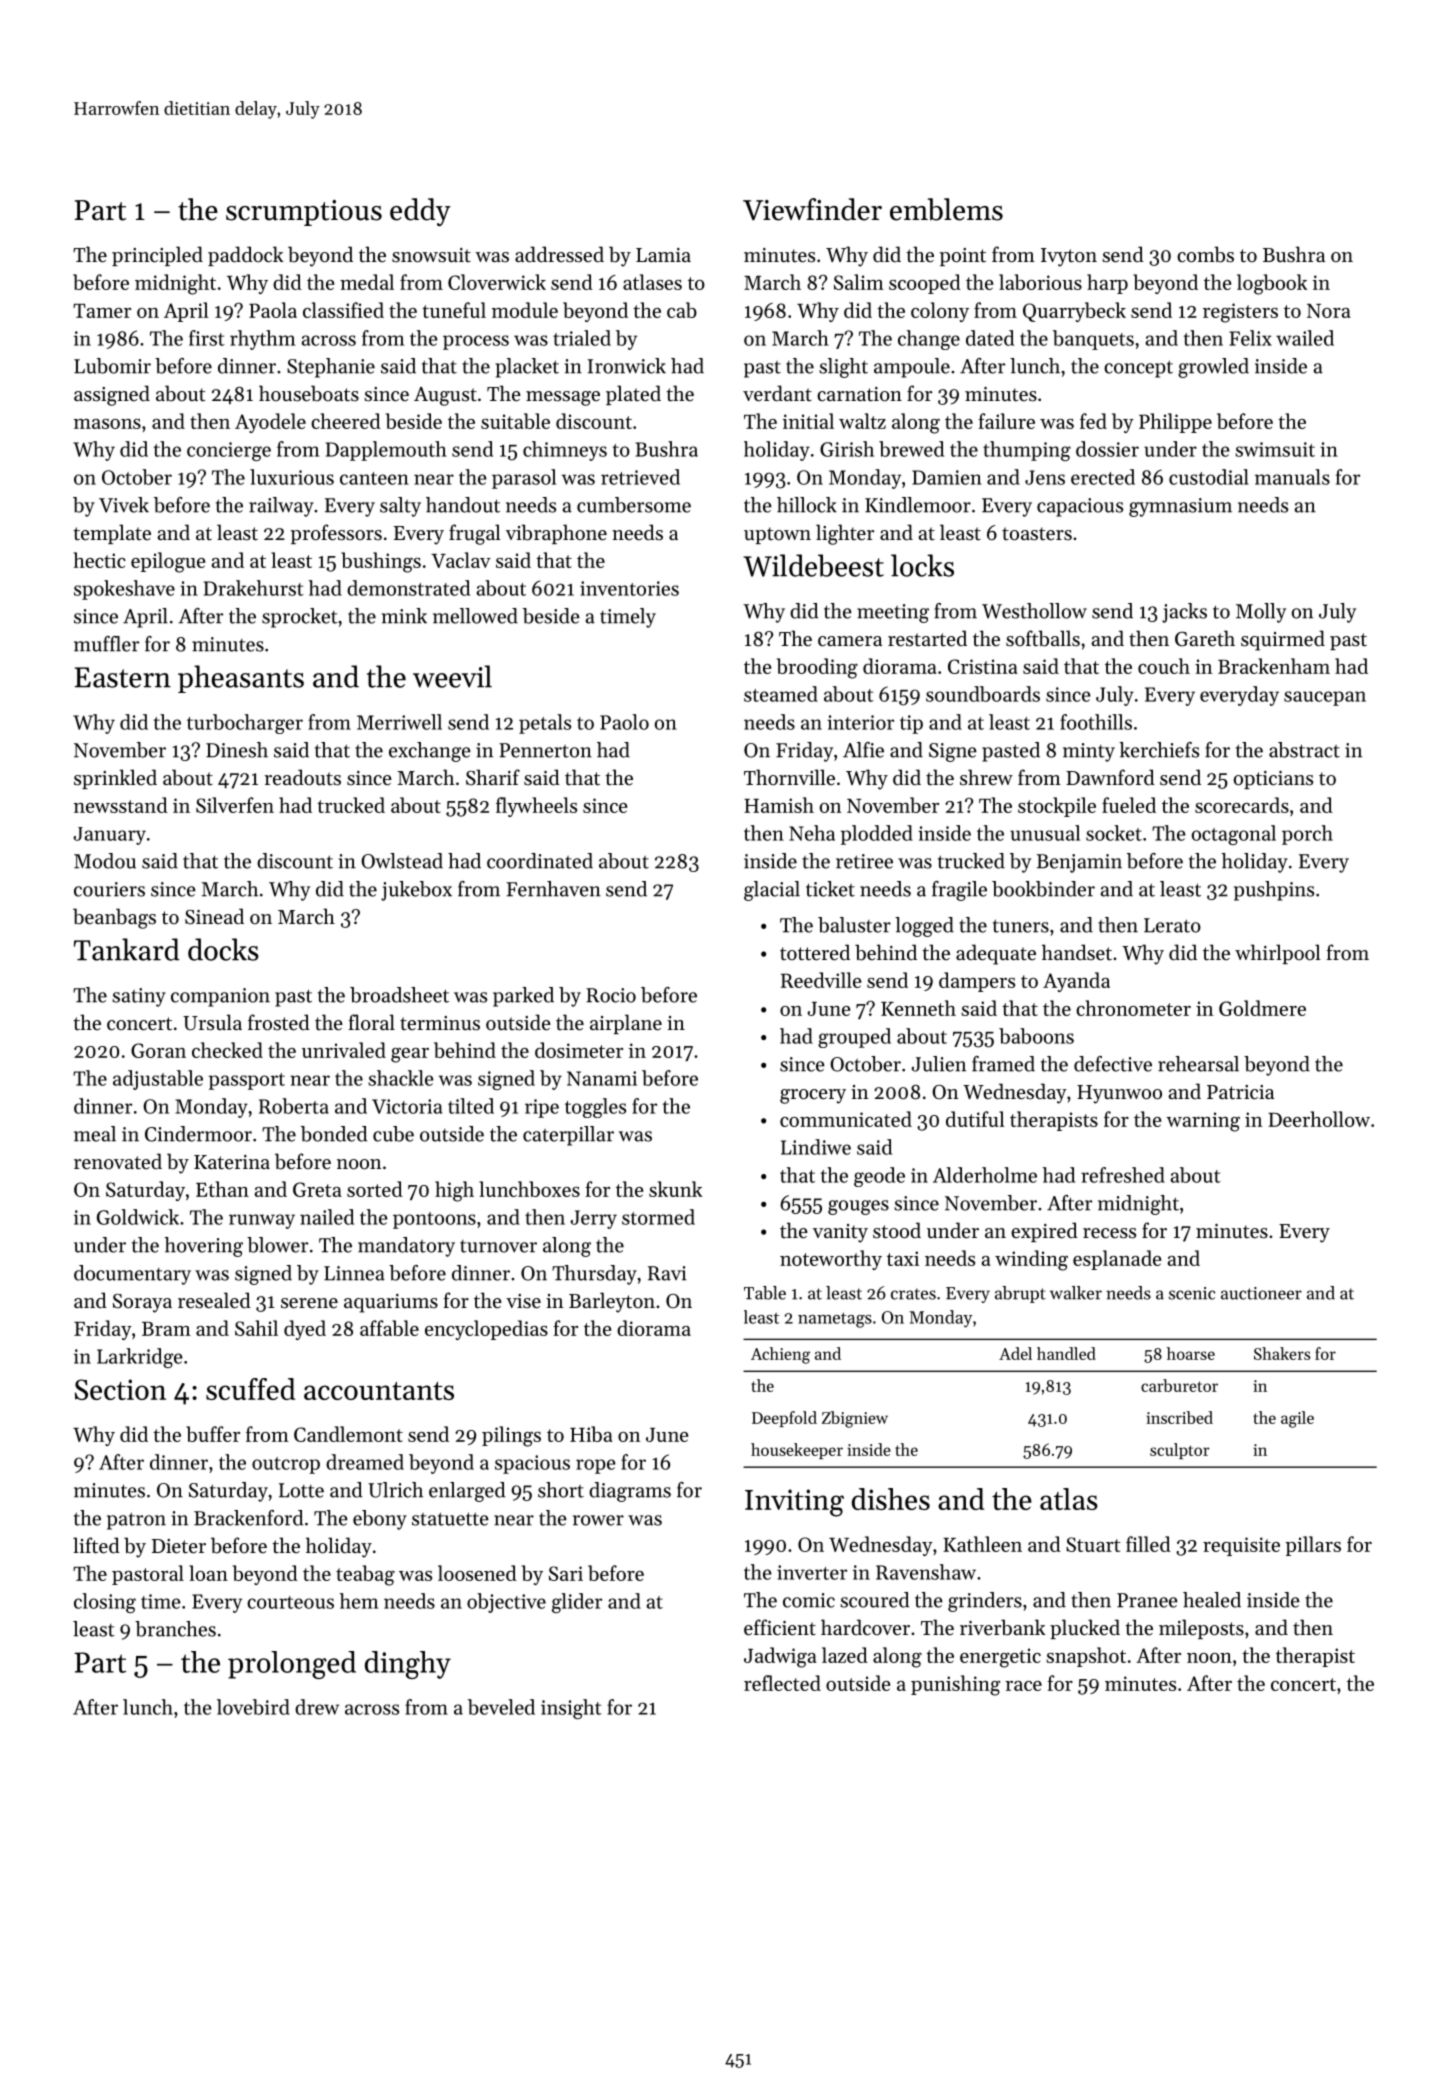  I want to click on eddy, so click(420, 212).
